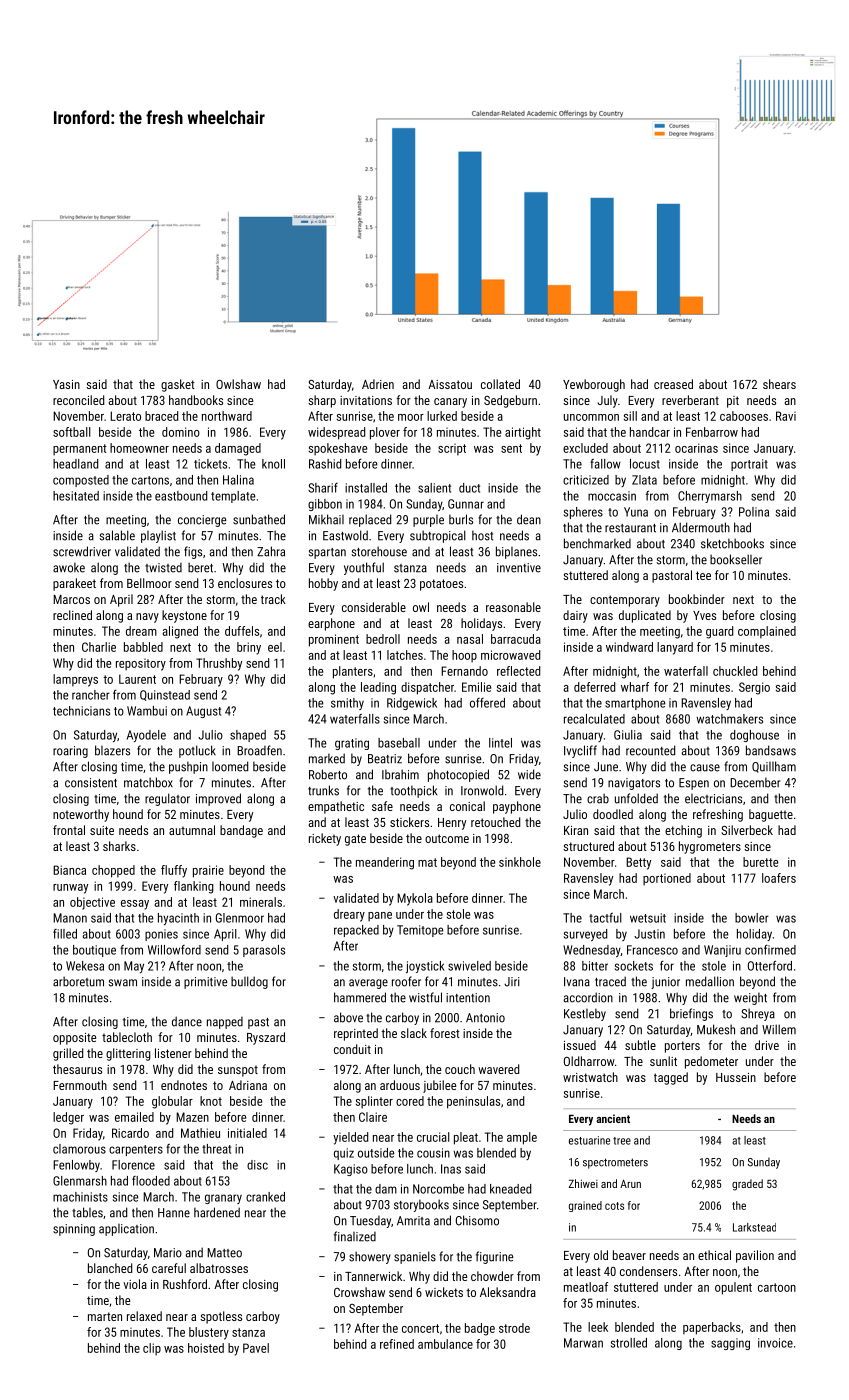 The height and width of the image is (1400, 849). I want to click on outcome, so click(447, 838).
